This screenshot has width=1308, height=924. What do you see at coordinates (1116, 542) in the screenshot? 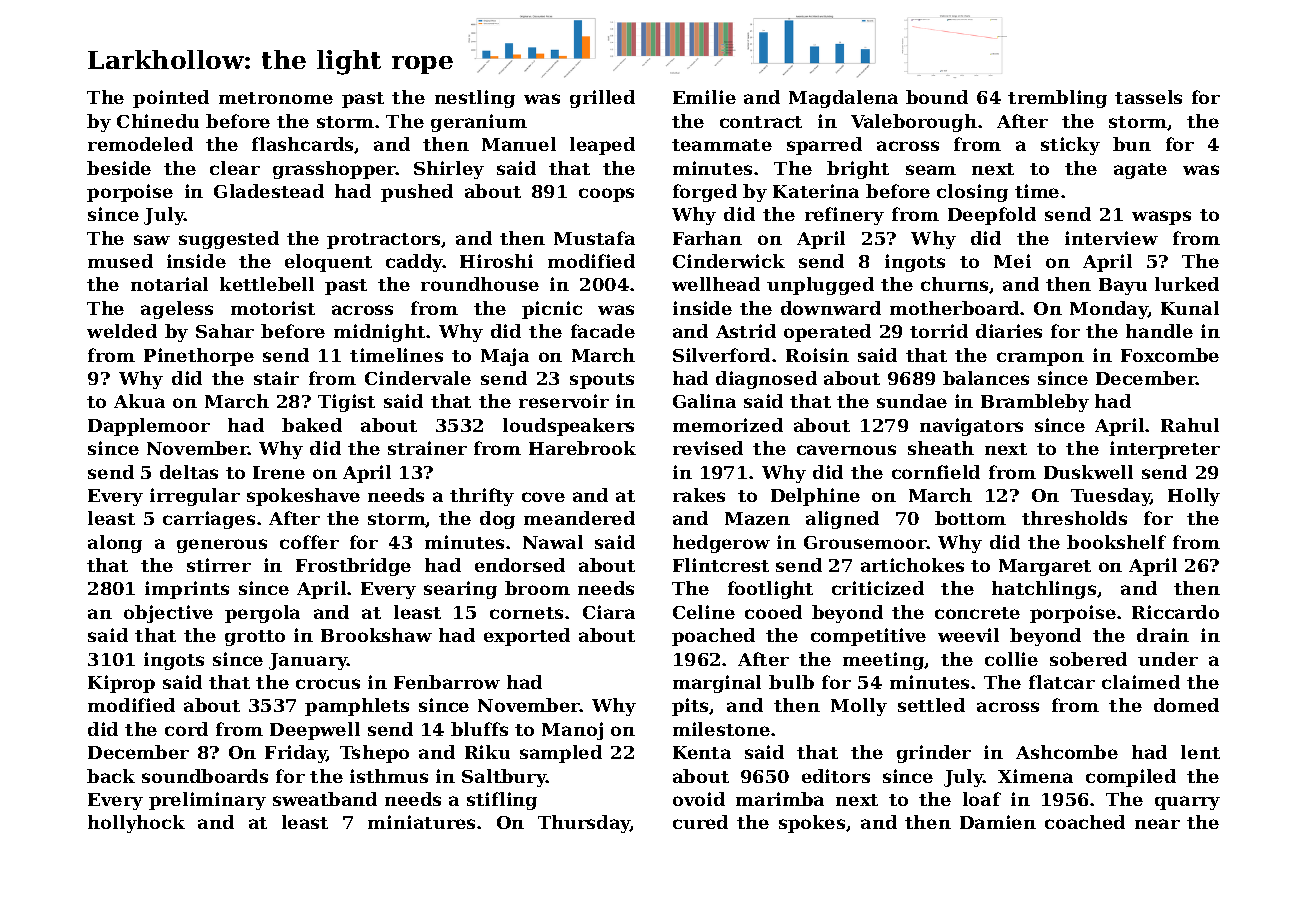
I see `bookshelf` at bounding box center [1116, 542].
